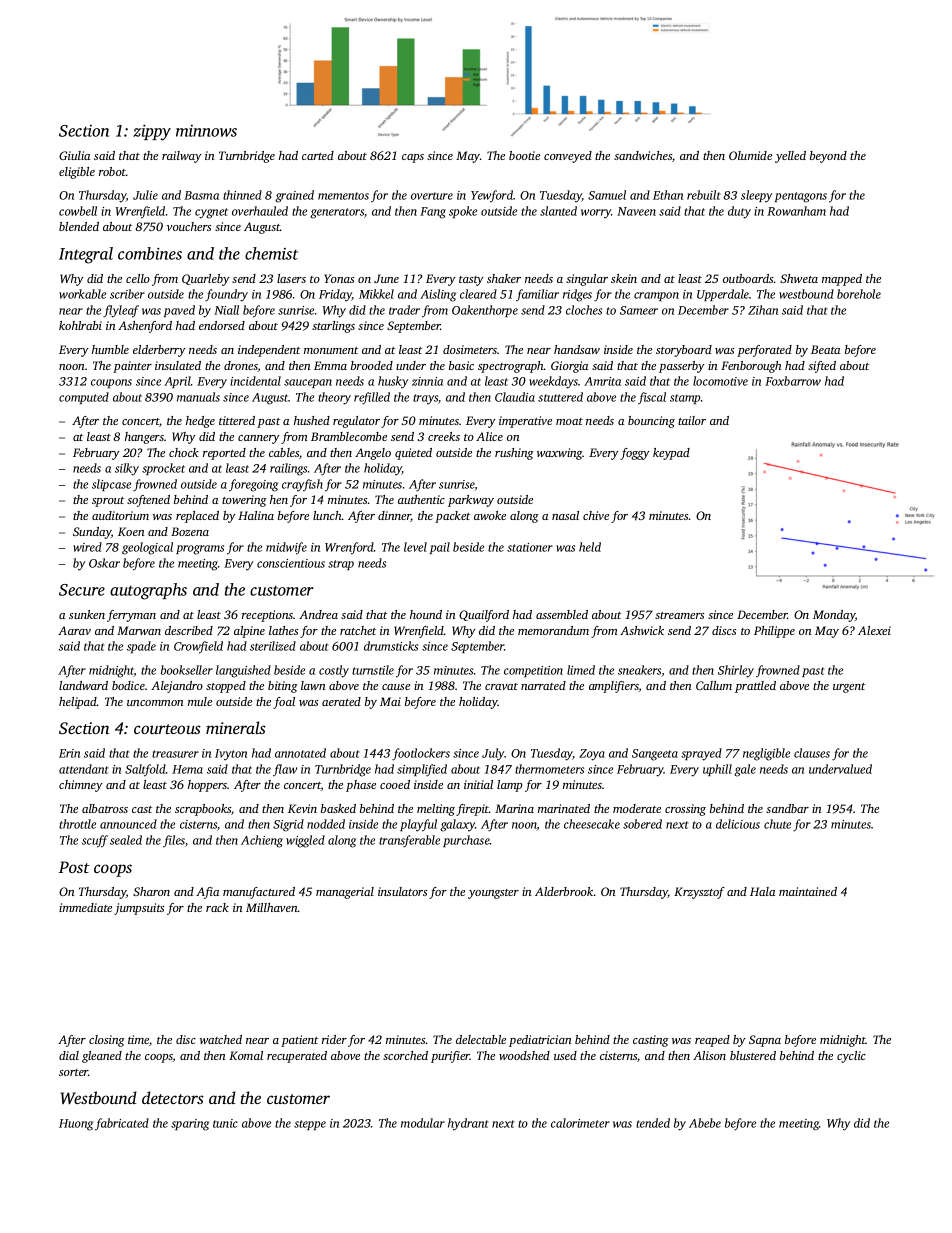  I want to click on computed, so click(84, 398).
